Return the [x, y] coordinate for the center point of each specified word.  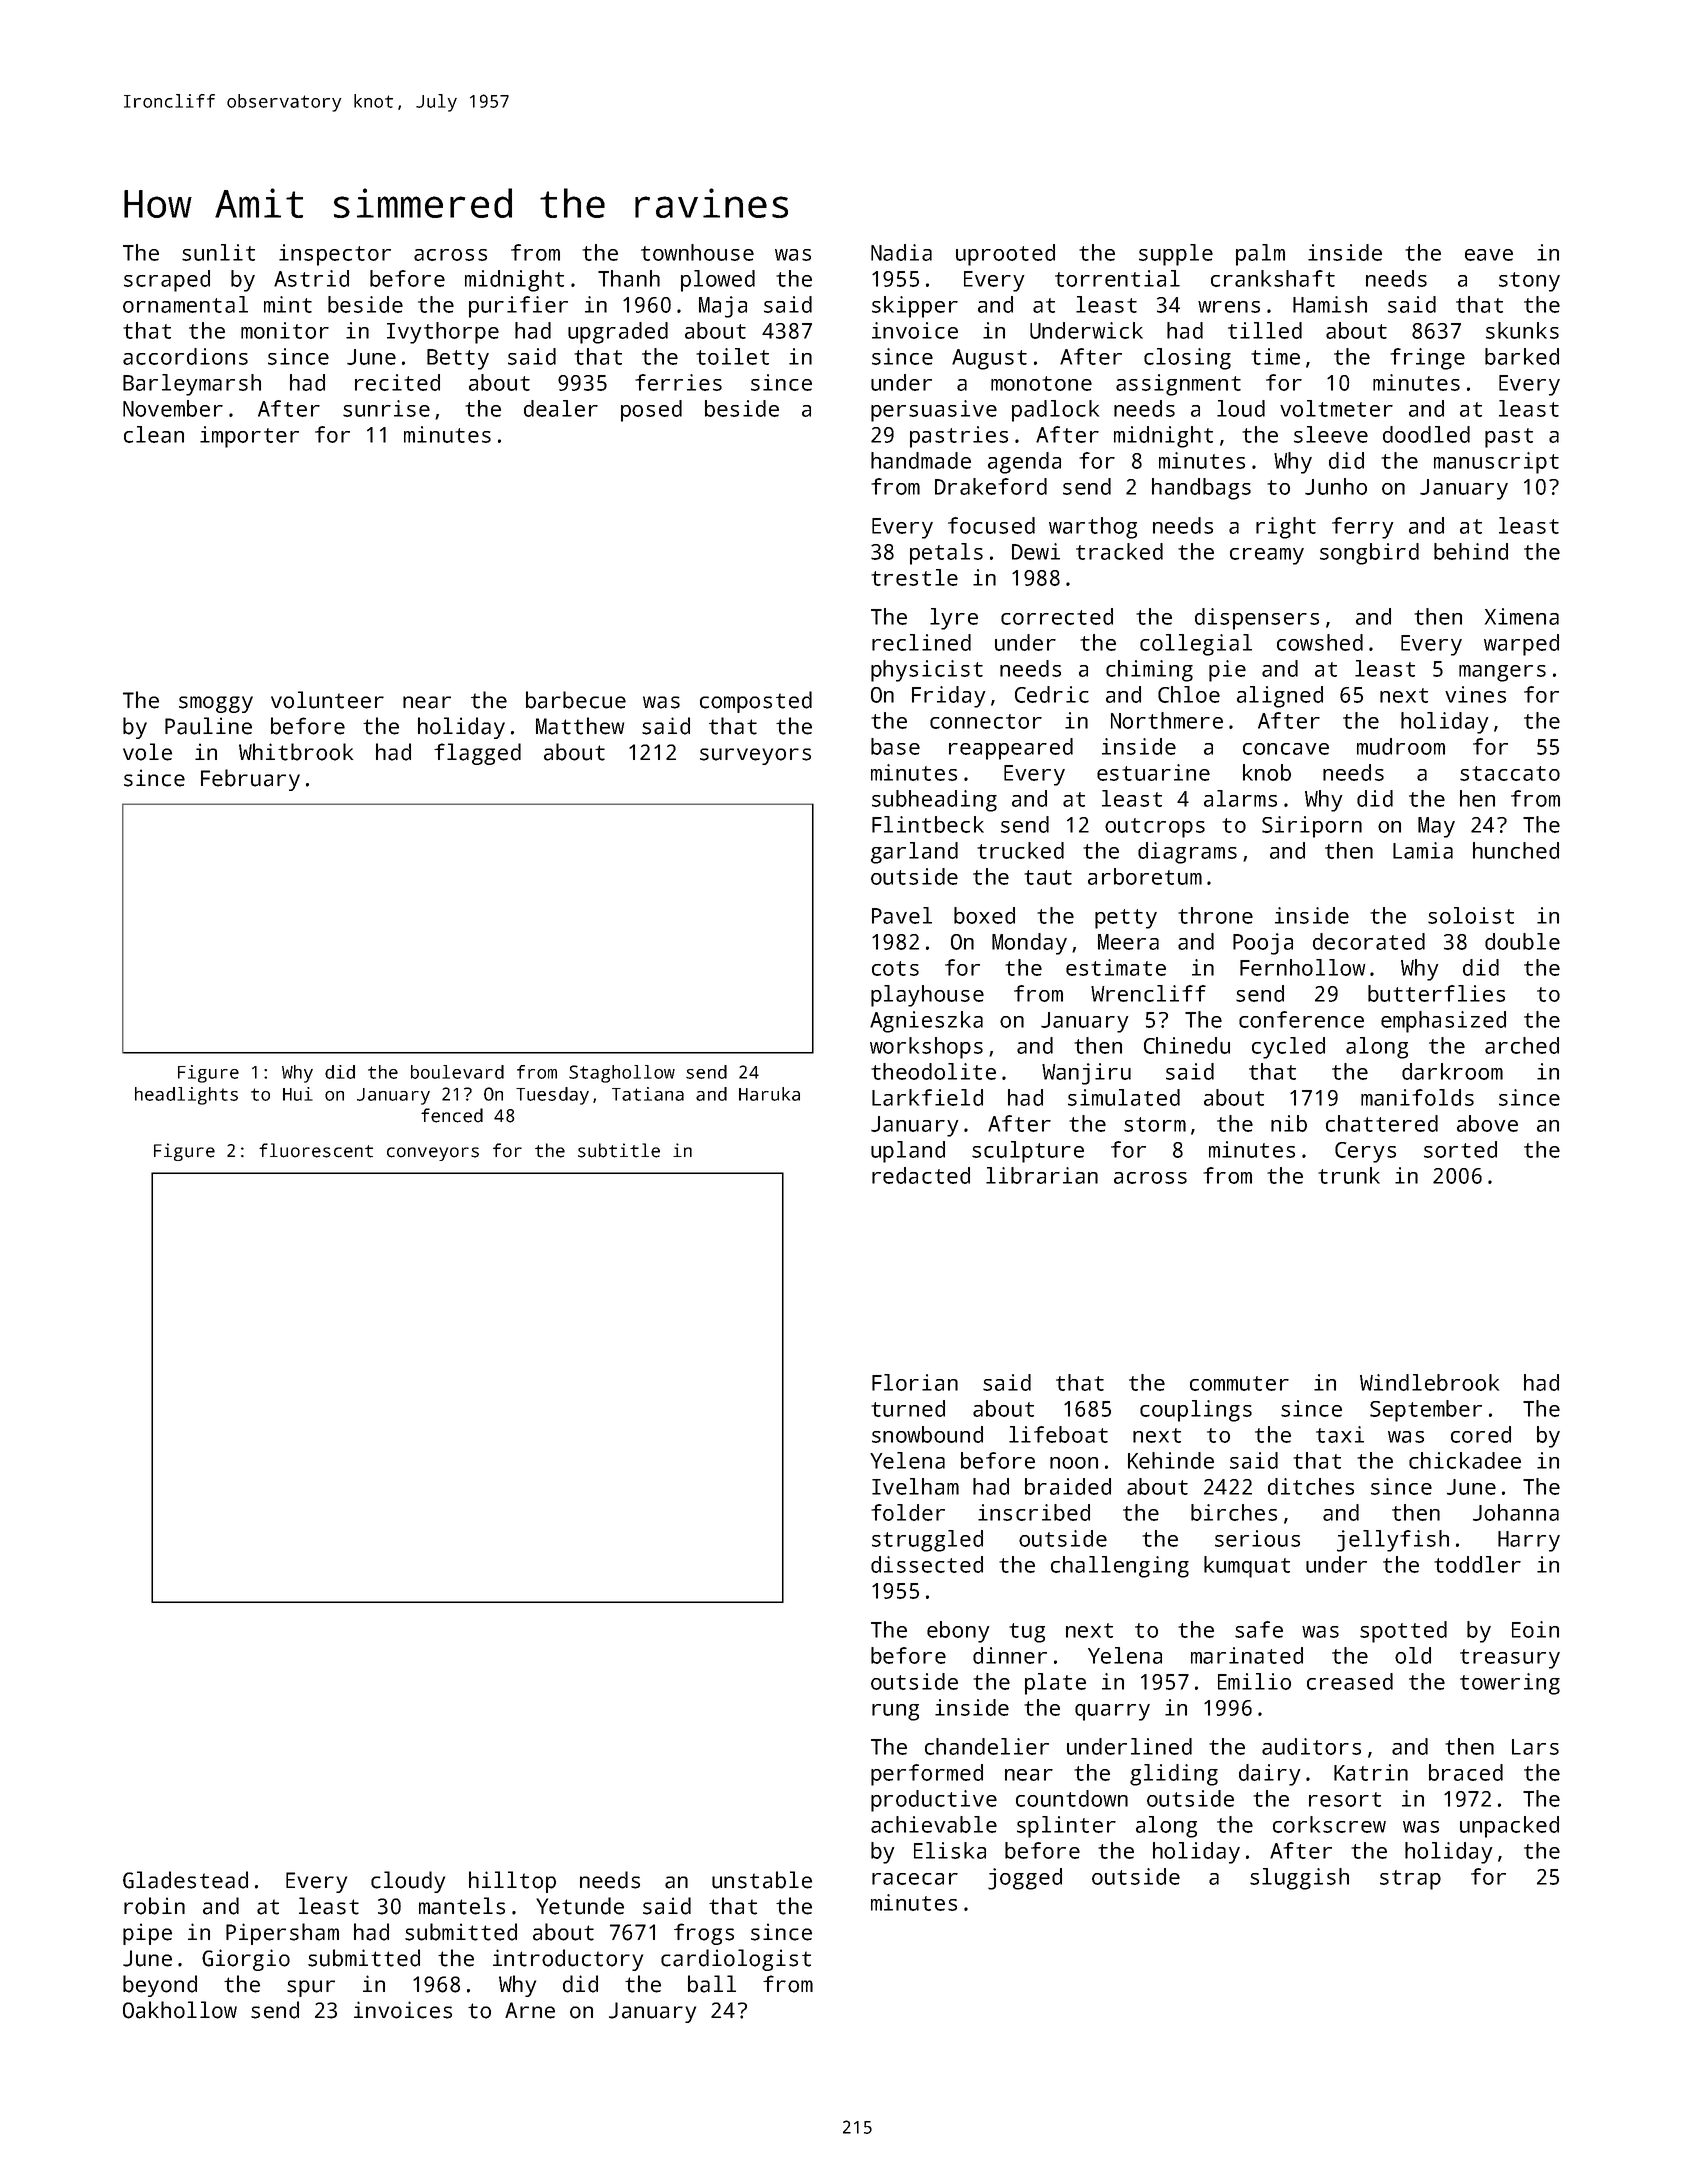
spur [311, 1988]
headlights [186, 1096]
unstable [762, 1880]
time [1275, 356]
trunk [1349, 1175]
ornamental [185, 304]
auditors [1311, 1746]
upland [908, 1152]
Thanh [629, 278]
